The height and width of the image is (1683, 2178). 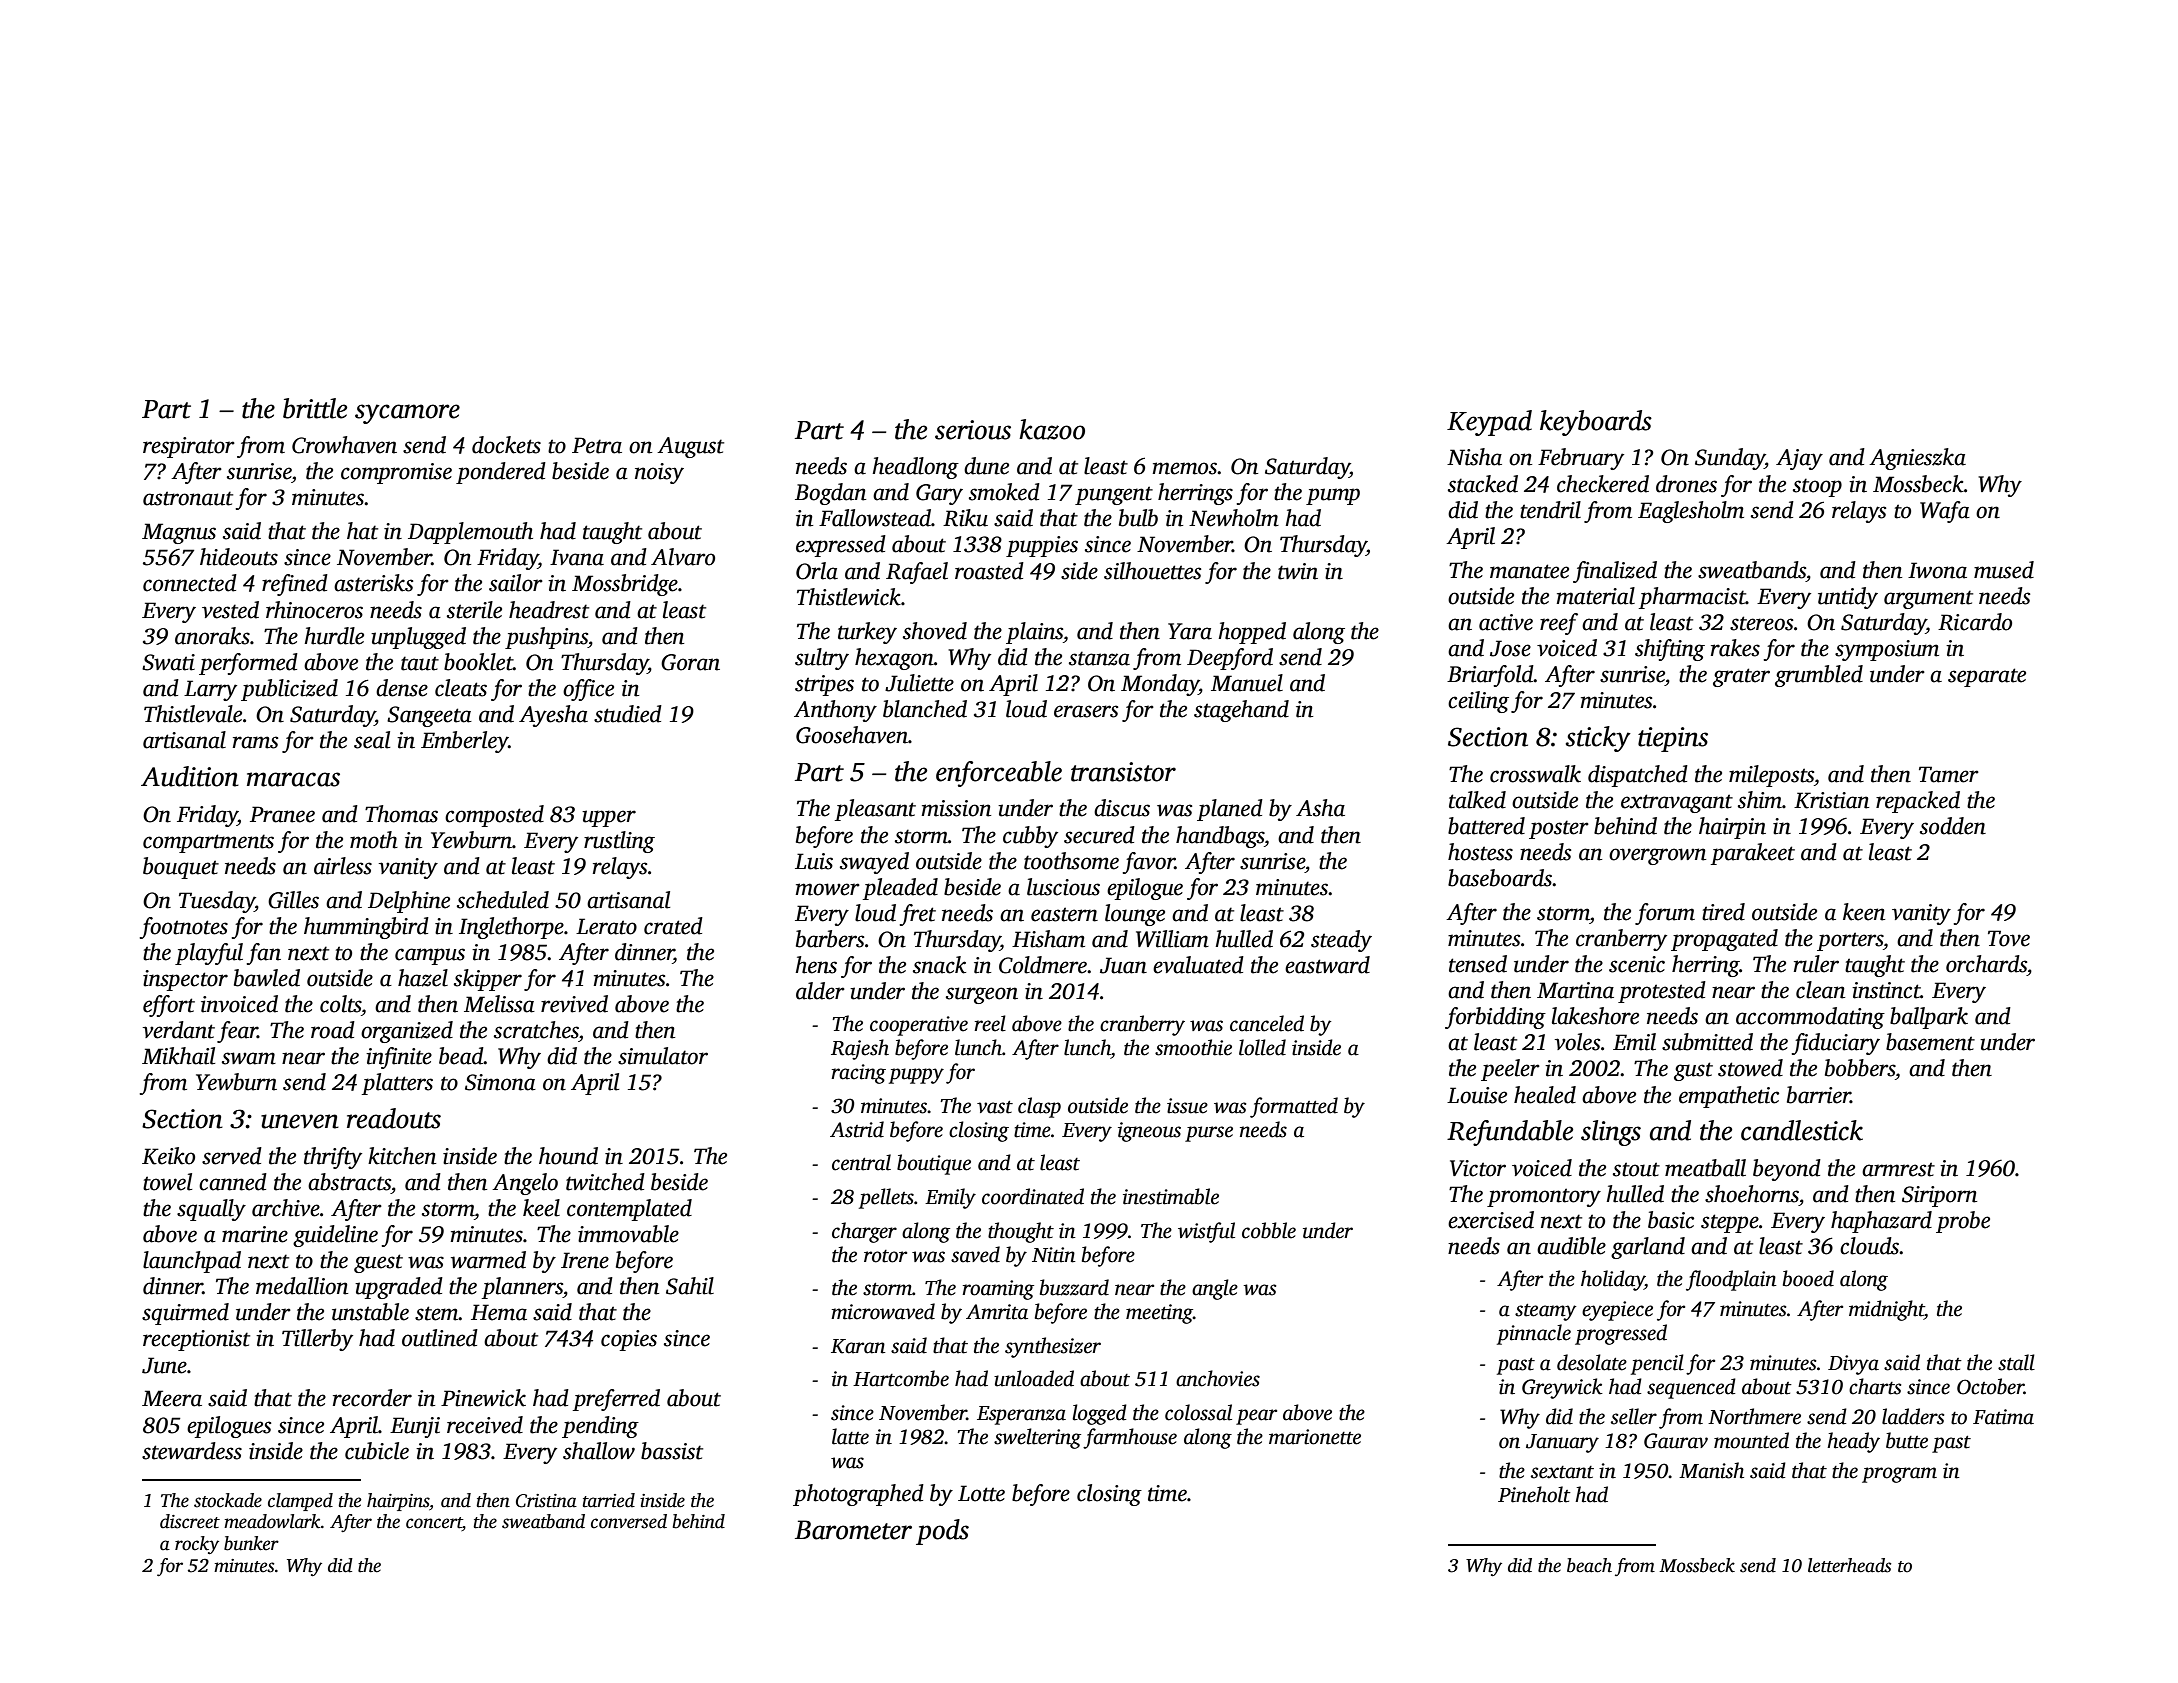 What do you see at coordinates (1220, 837) in the image?
I see `handbags` at bounding box center [1220, 837].
